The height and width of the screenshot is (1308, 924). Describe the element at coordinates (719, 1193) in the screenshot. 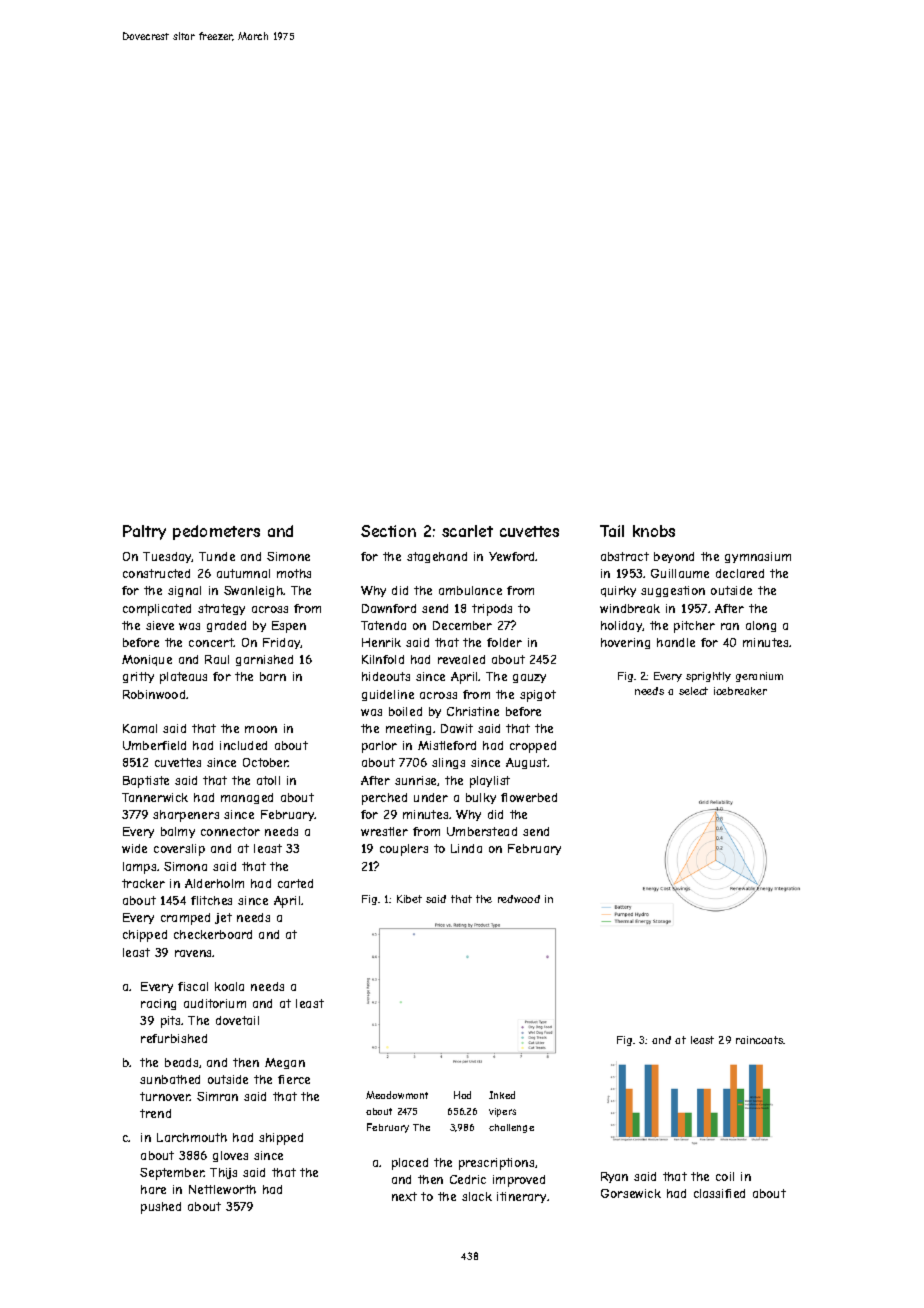

I see `classified` at that location.
